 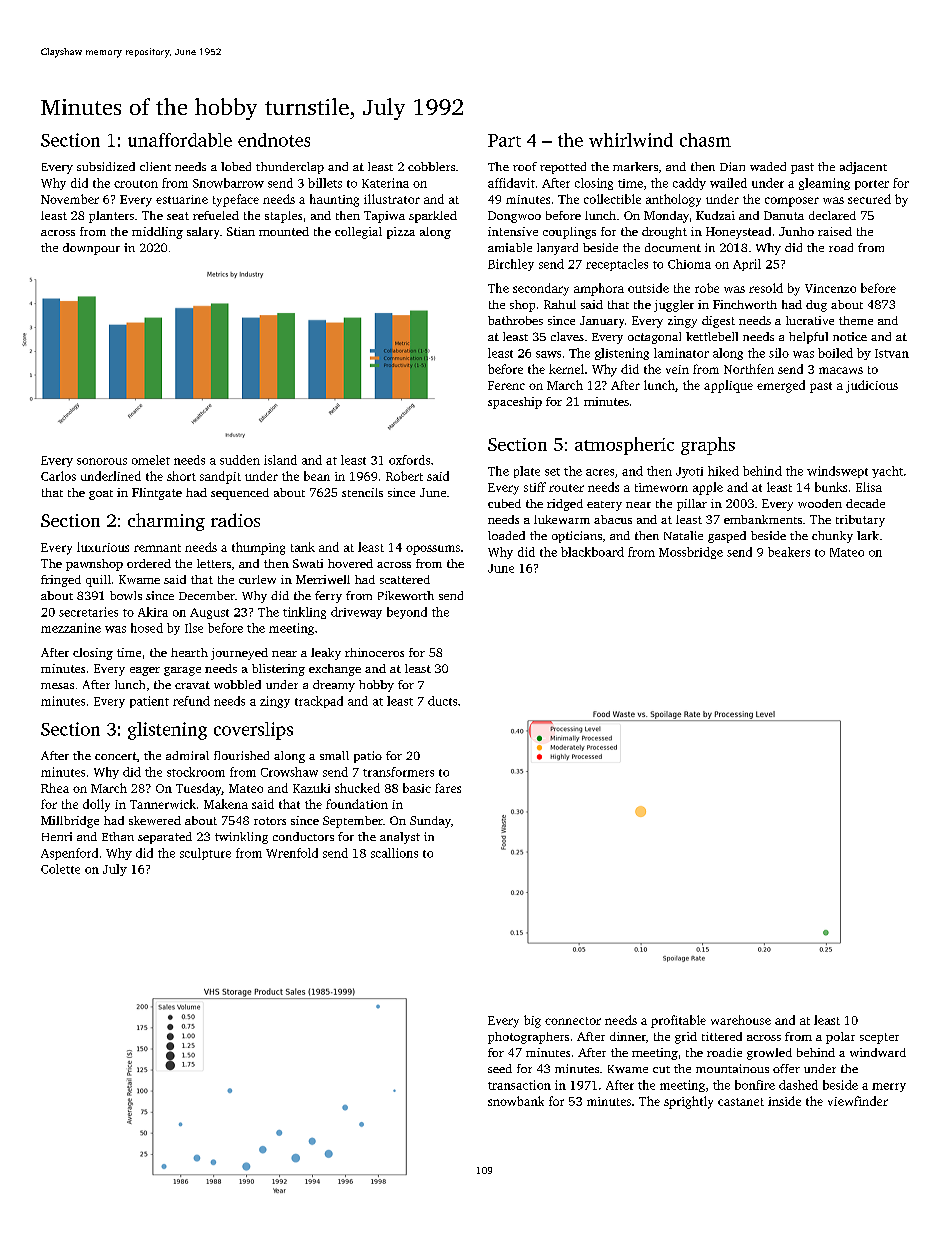 What do you see at coordinates (91, 249) in the page?
I see `downpour` at bounding box center [91, 249].
